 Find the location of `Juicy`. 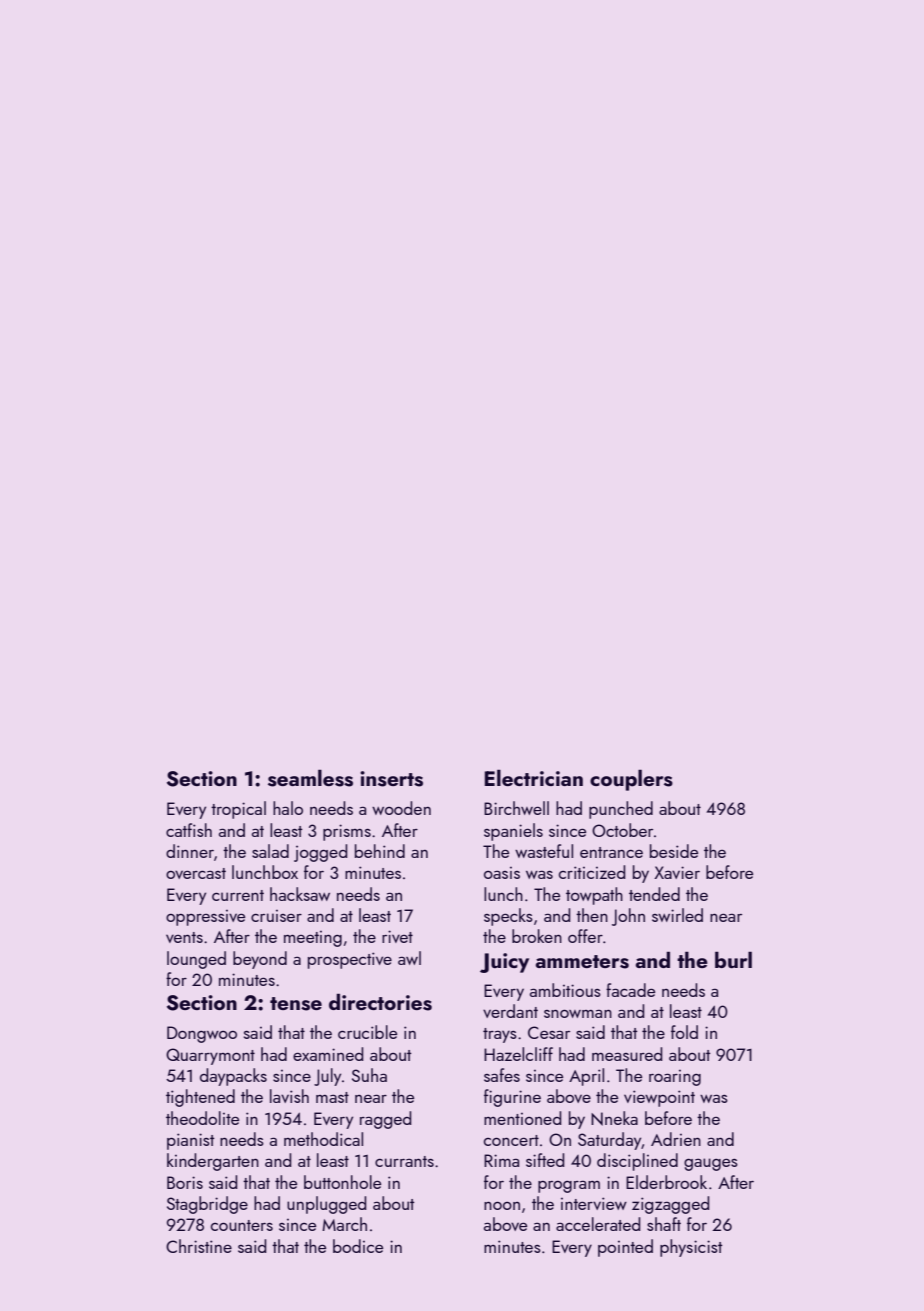

Juicy is located at coordinates (504, 963).
